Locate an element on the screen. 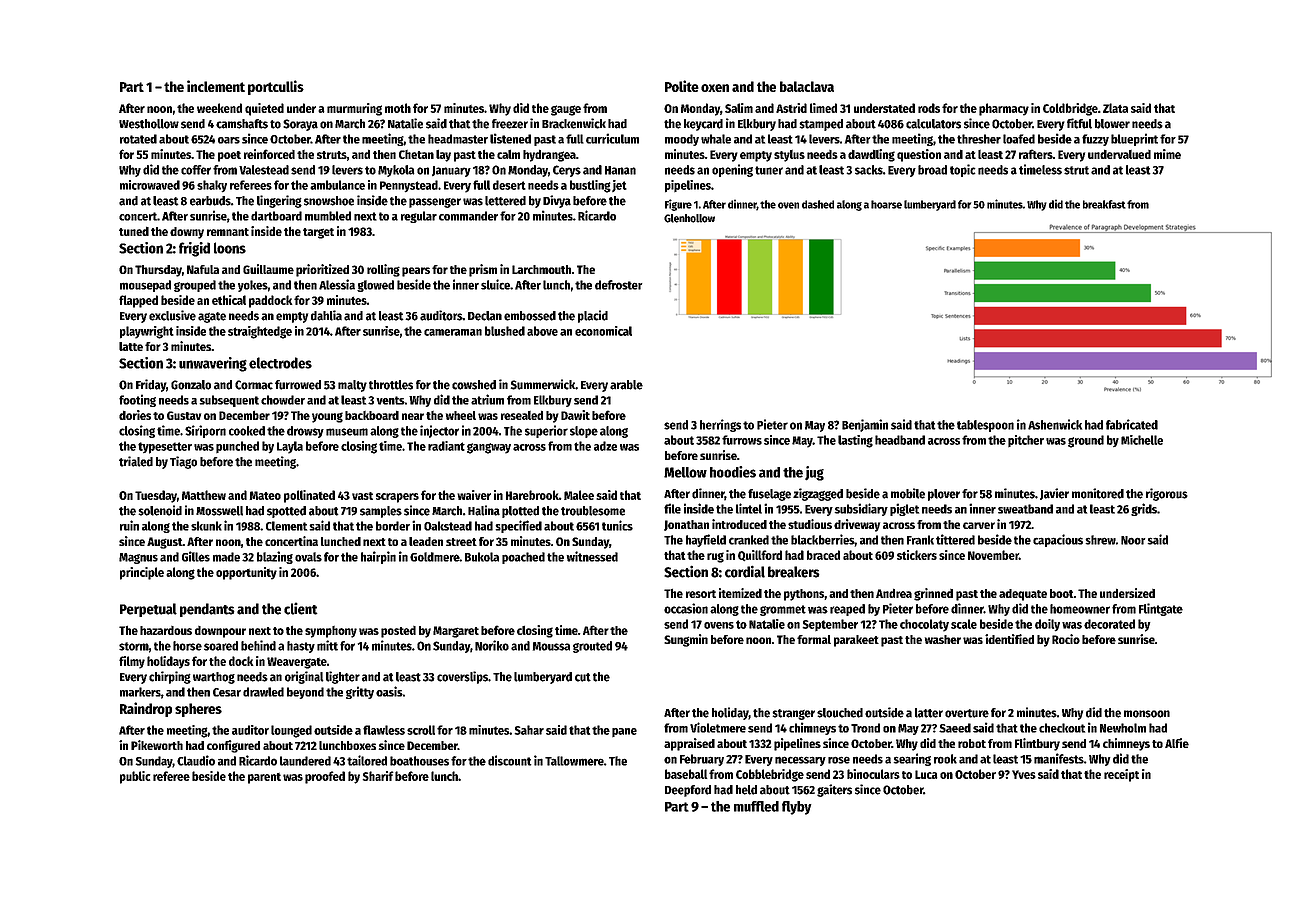  Larchmouth is located at coordinates (541, 269).
